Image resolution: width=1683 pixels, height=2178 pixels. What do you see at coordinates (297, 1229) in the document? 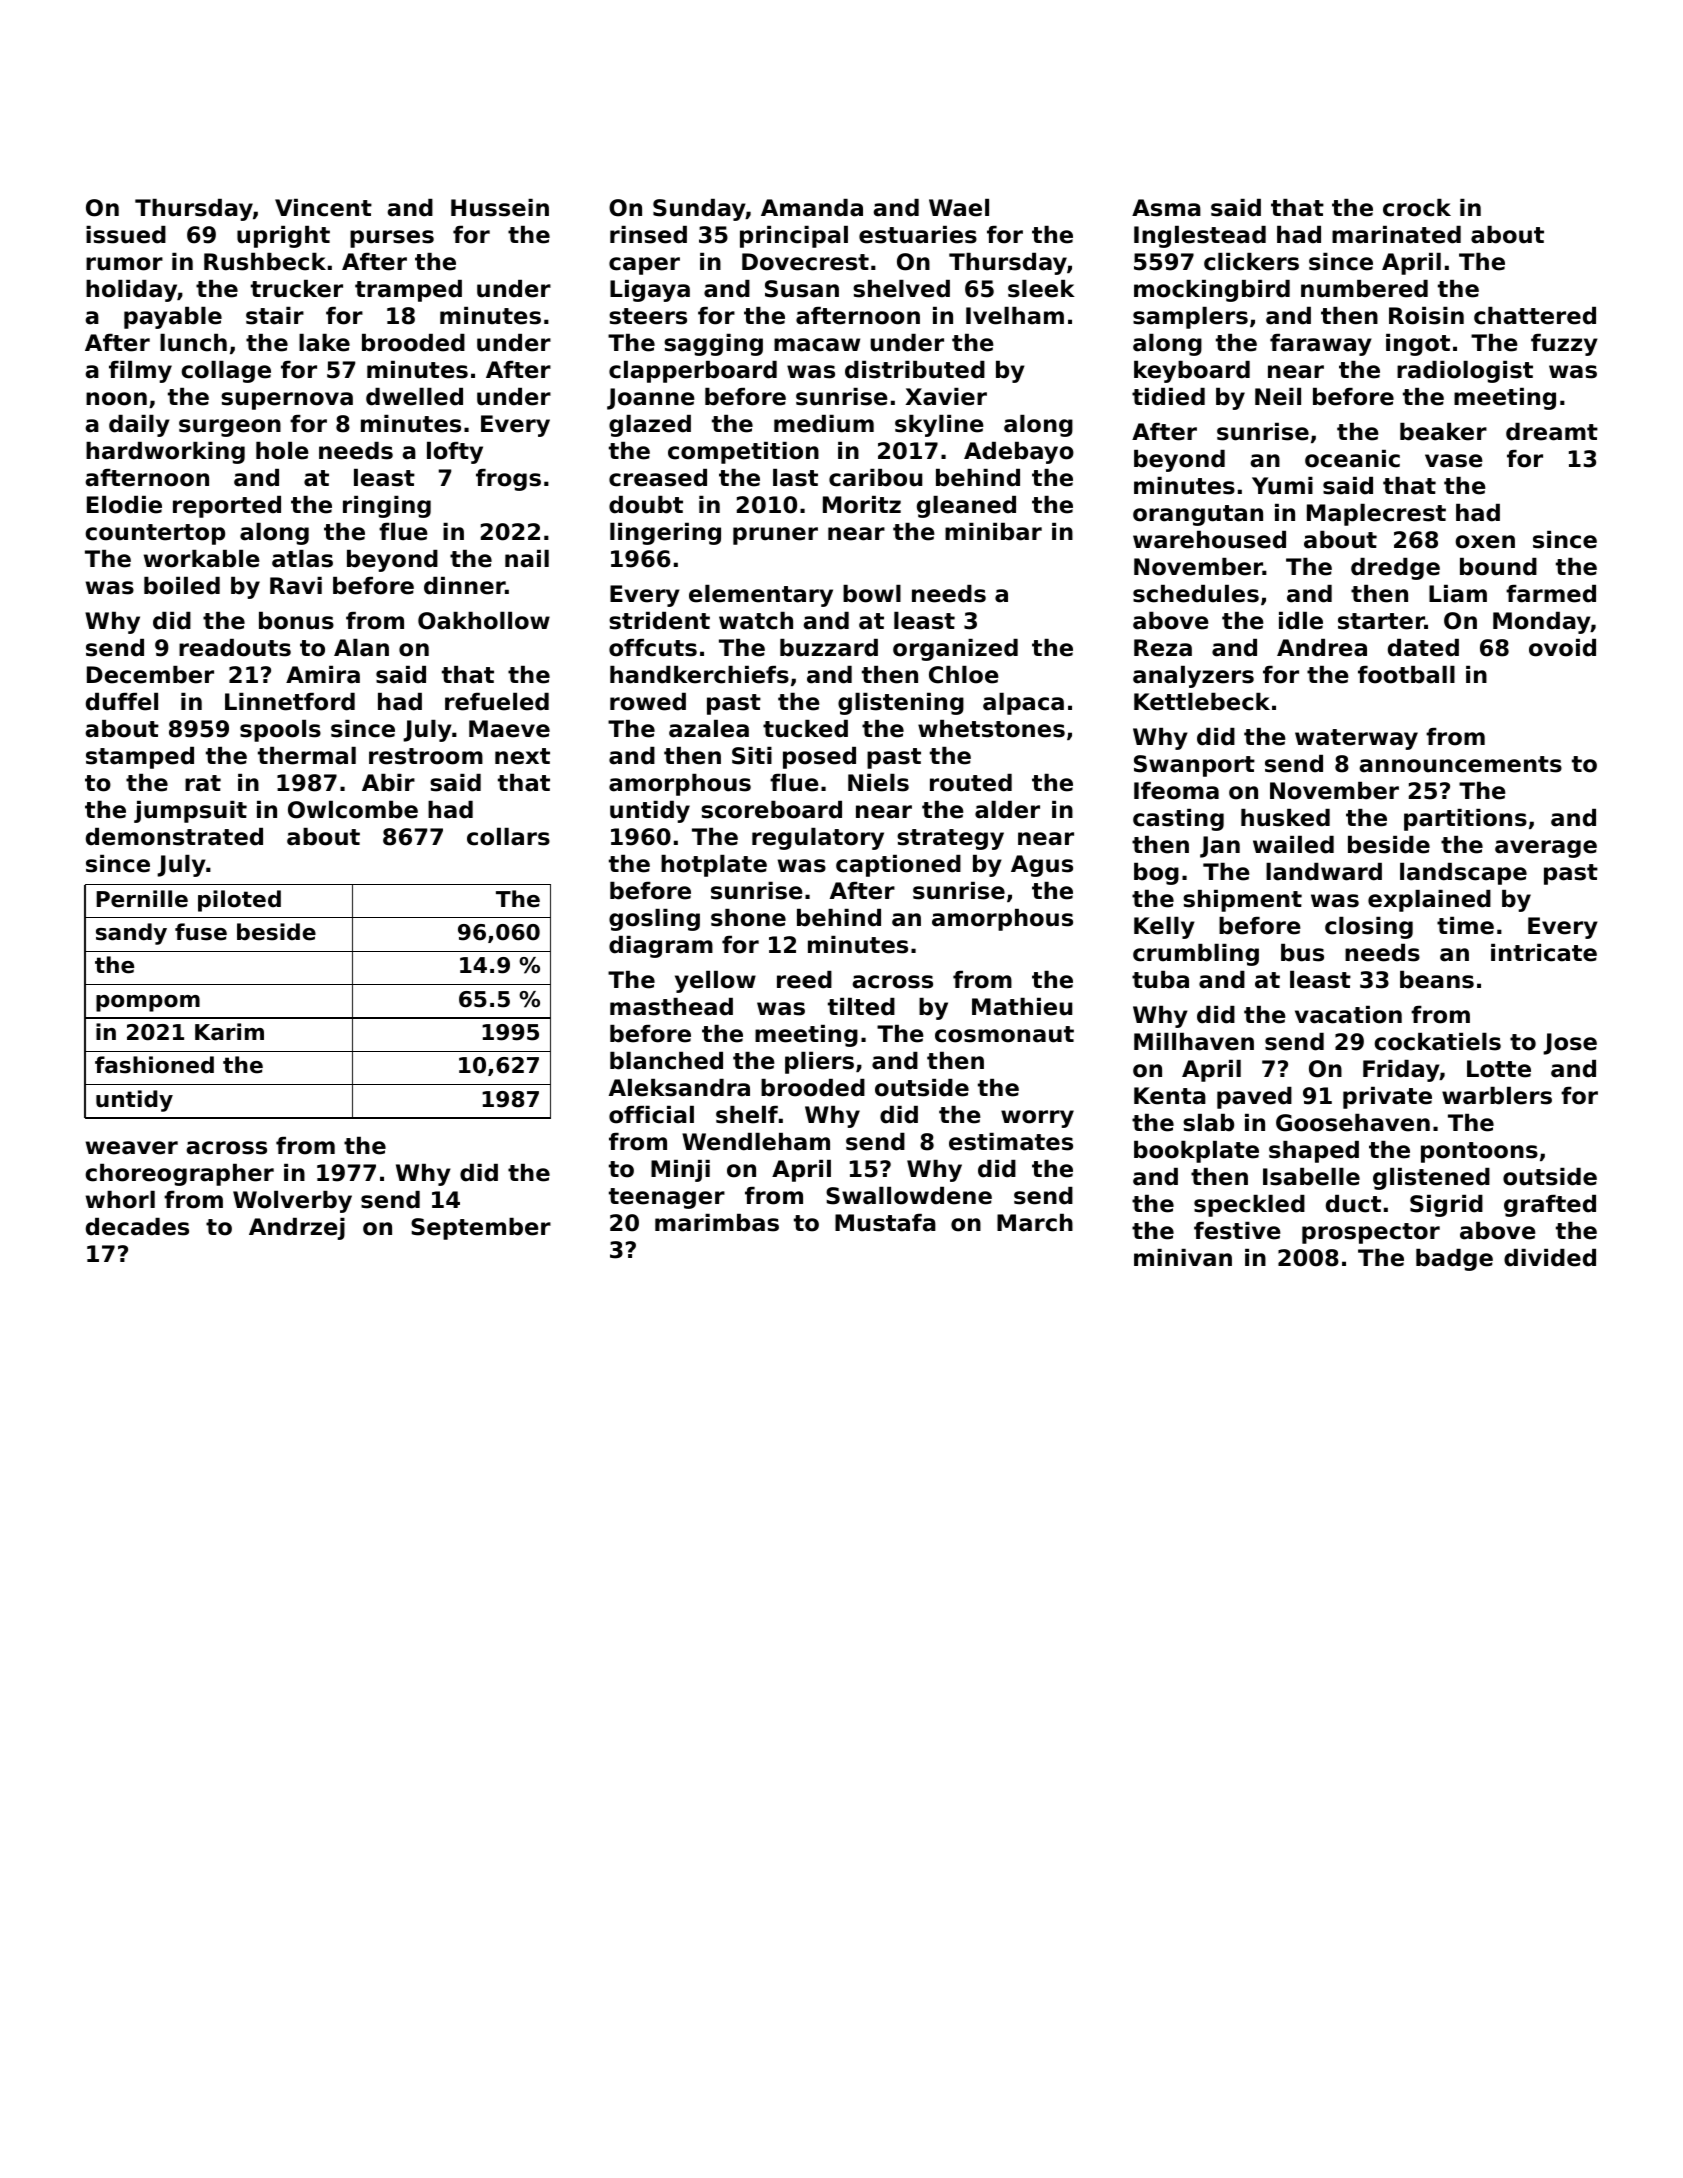
I see `Andrzej` at bounding box center [297, 1229].
